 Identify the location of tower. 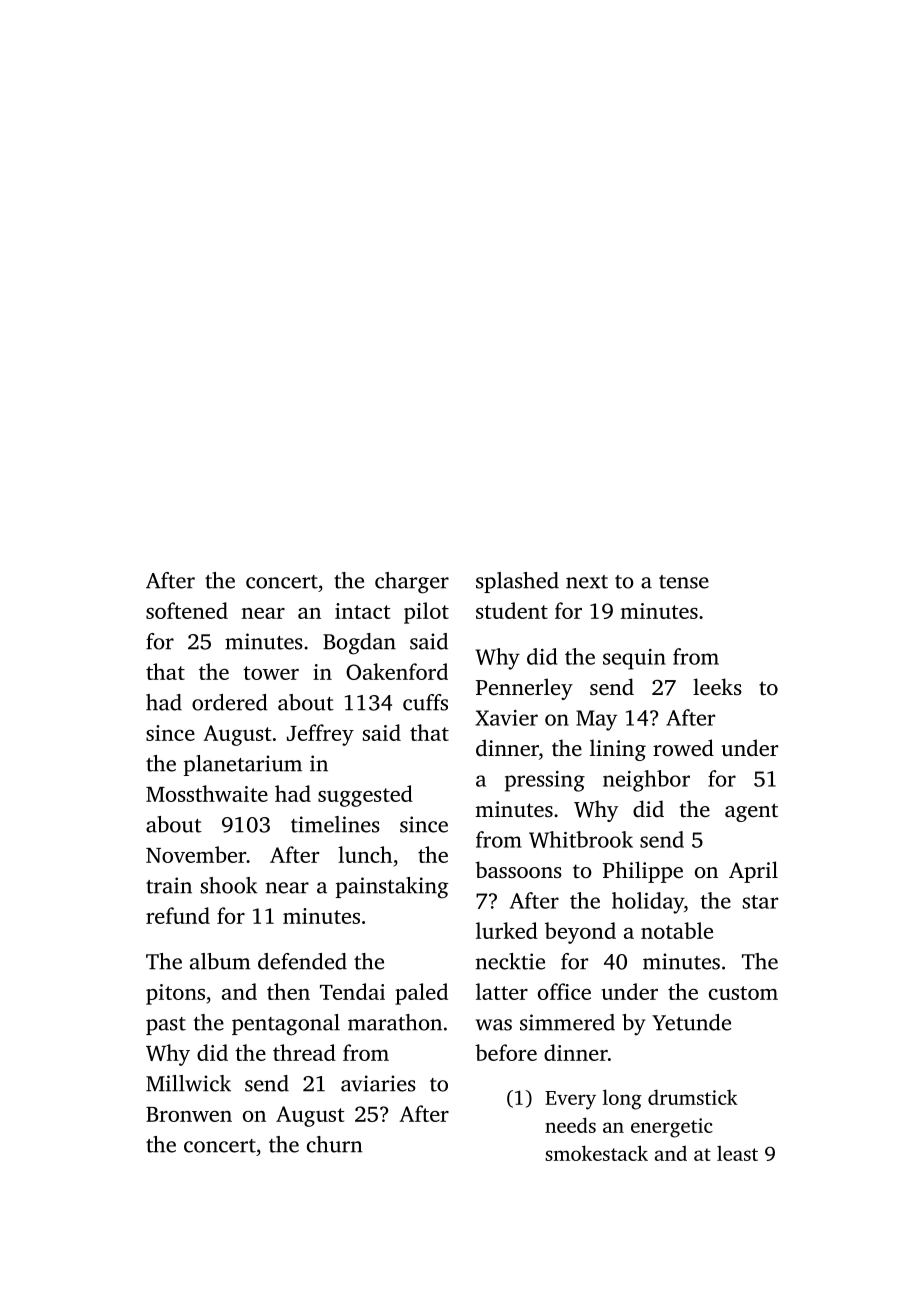
(271, 673).
